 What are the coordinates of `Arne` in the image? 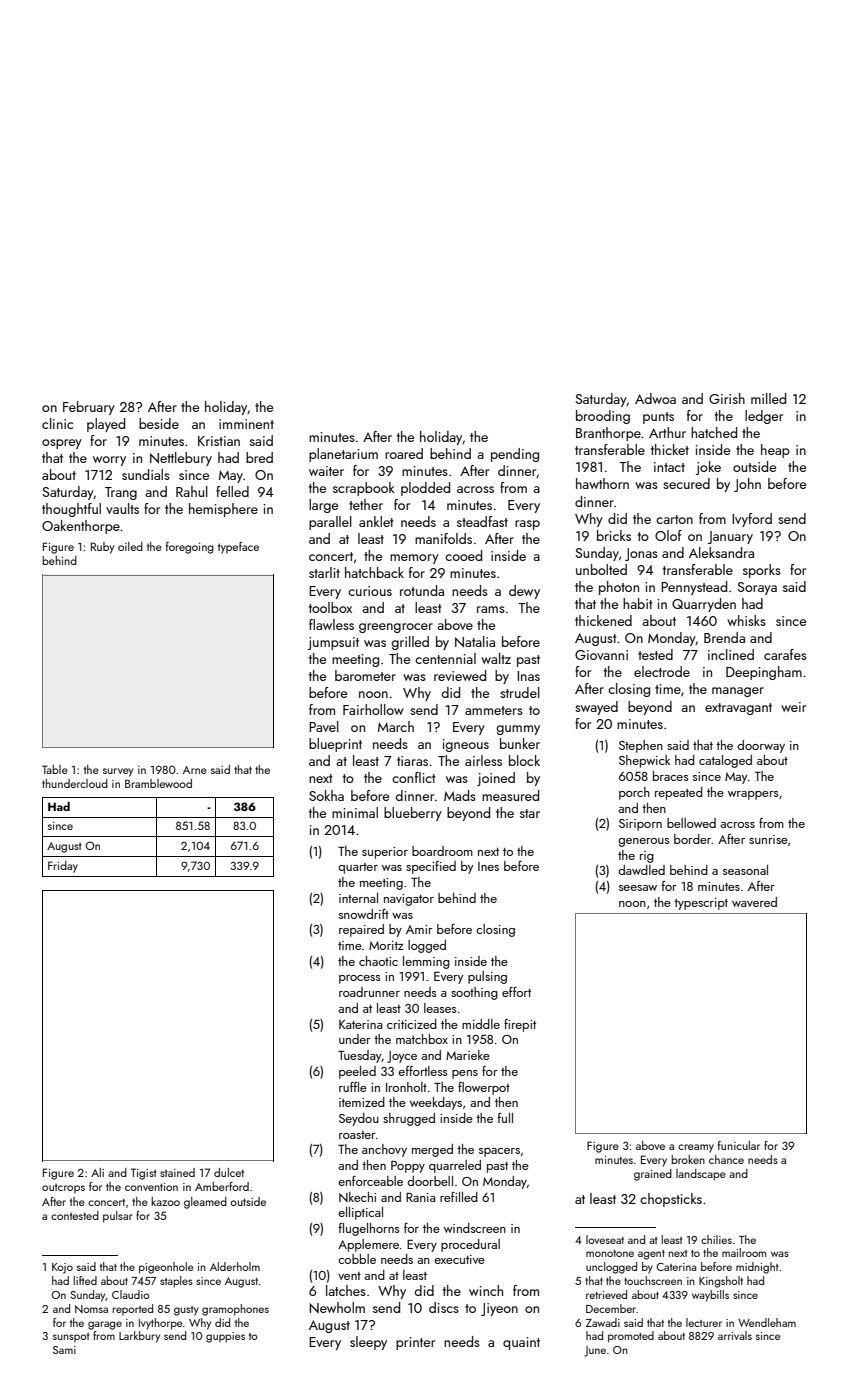 It's located at (195, 770).
